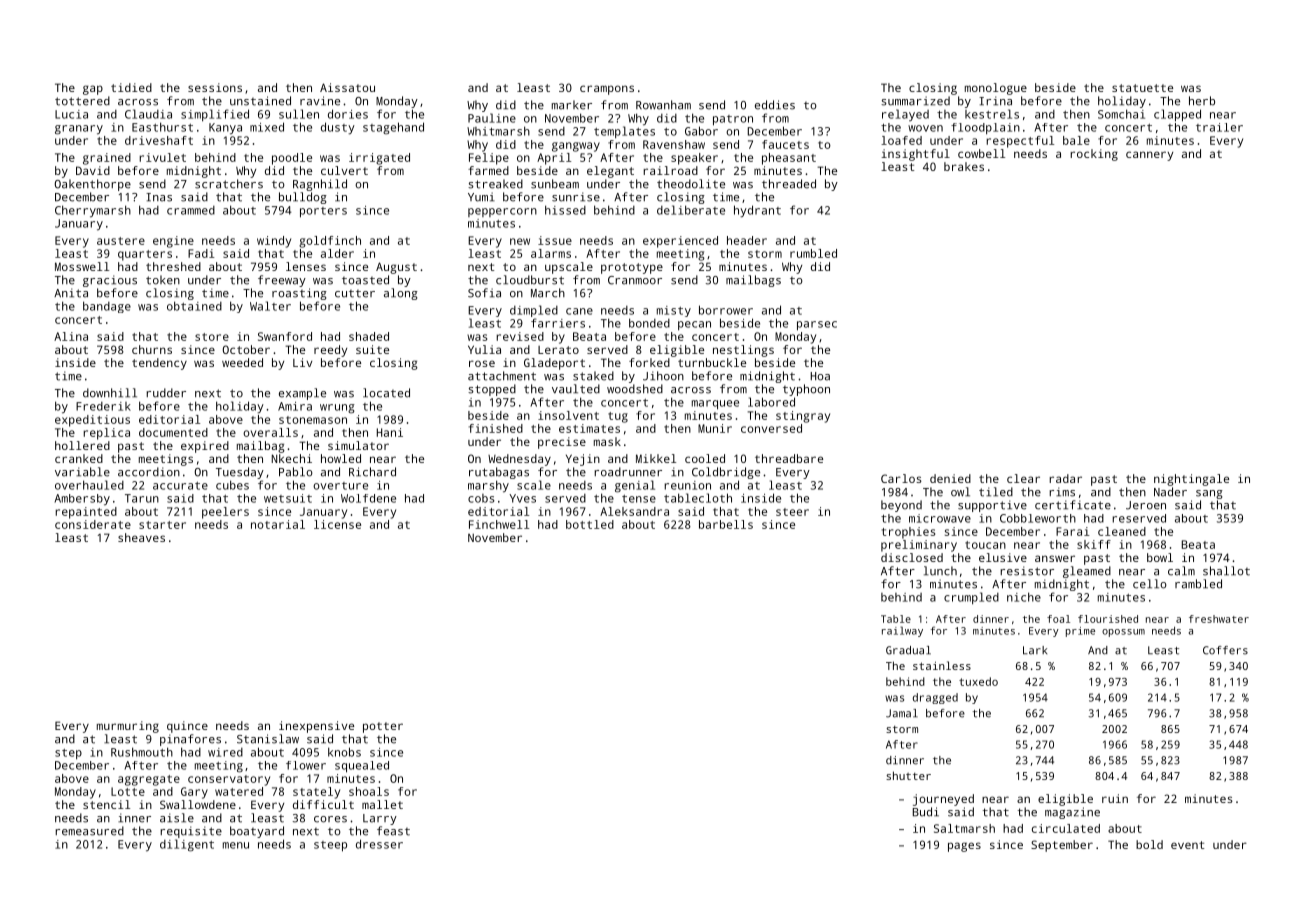 Image resolution: width=1308 pixels, height=924 pixels. I want to click on Gladeport, so click(554, 364).
